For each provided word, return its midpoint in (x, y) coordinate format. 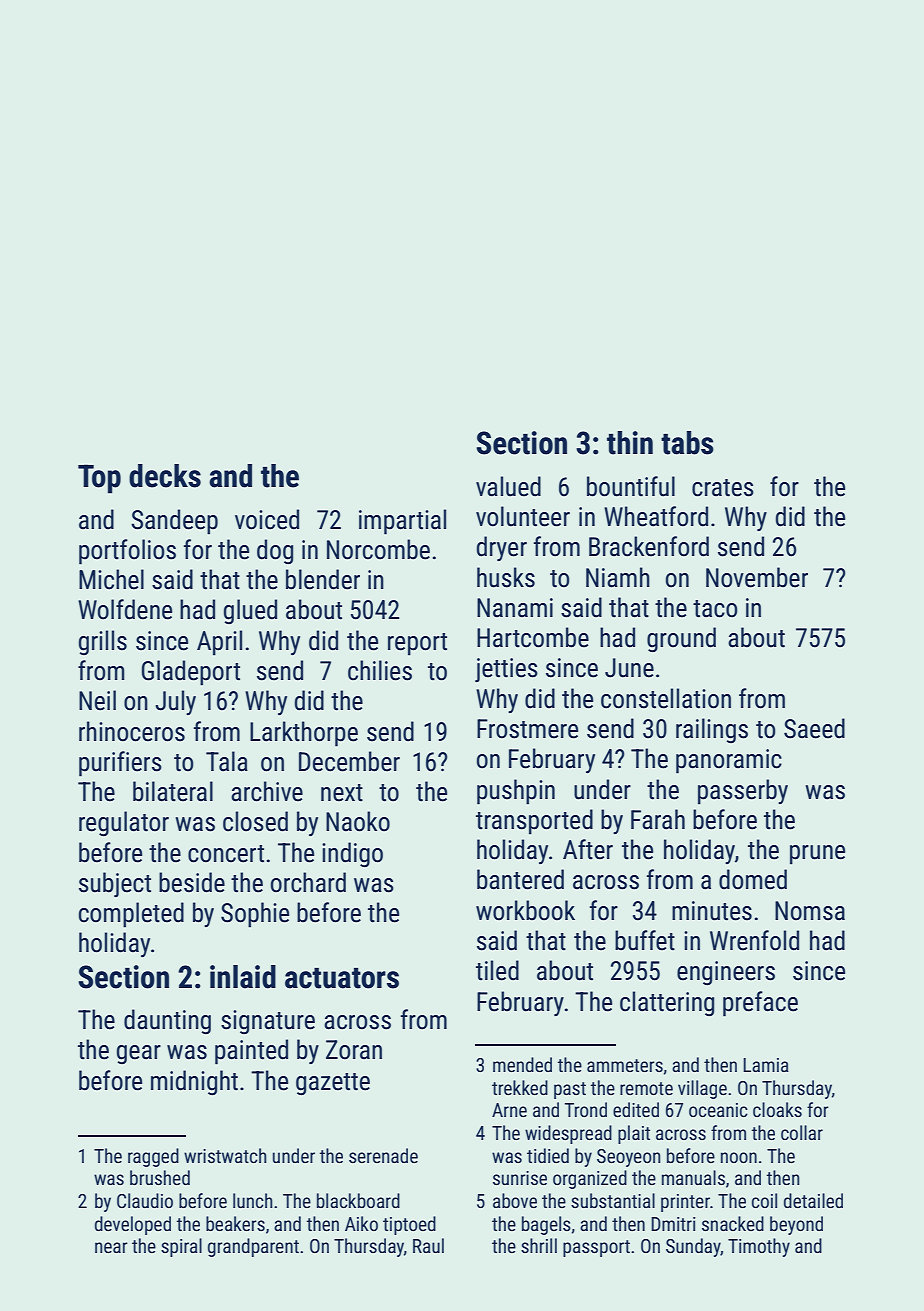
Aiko (361, 1223)
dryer (502, 548)
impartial (402, 522)
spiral (181, 1247)
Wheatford (656, 516)
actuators (342, 978)
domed (753, 879)
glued (250, 611)
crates (723, 488)
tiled (497, 970)
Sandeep (174, 522)
